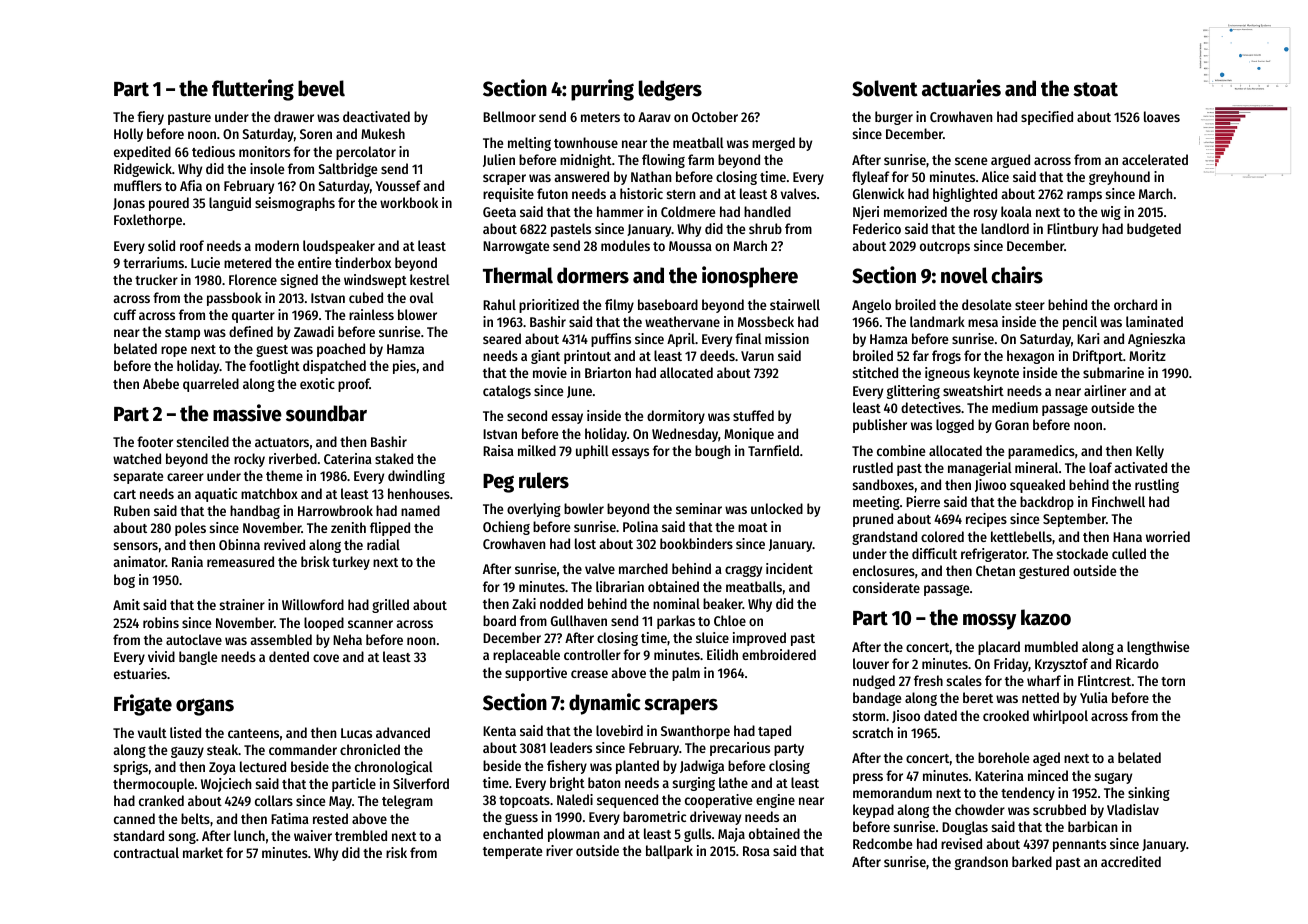  Describe the element at coordinates (670, 90) in the document. I see `ledgers` at that location.
